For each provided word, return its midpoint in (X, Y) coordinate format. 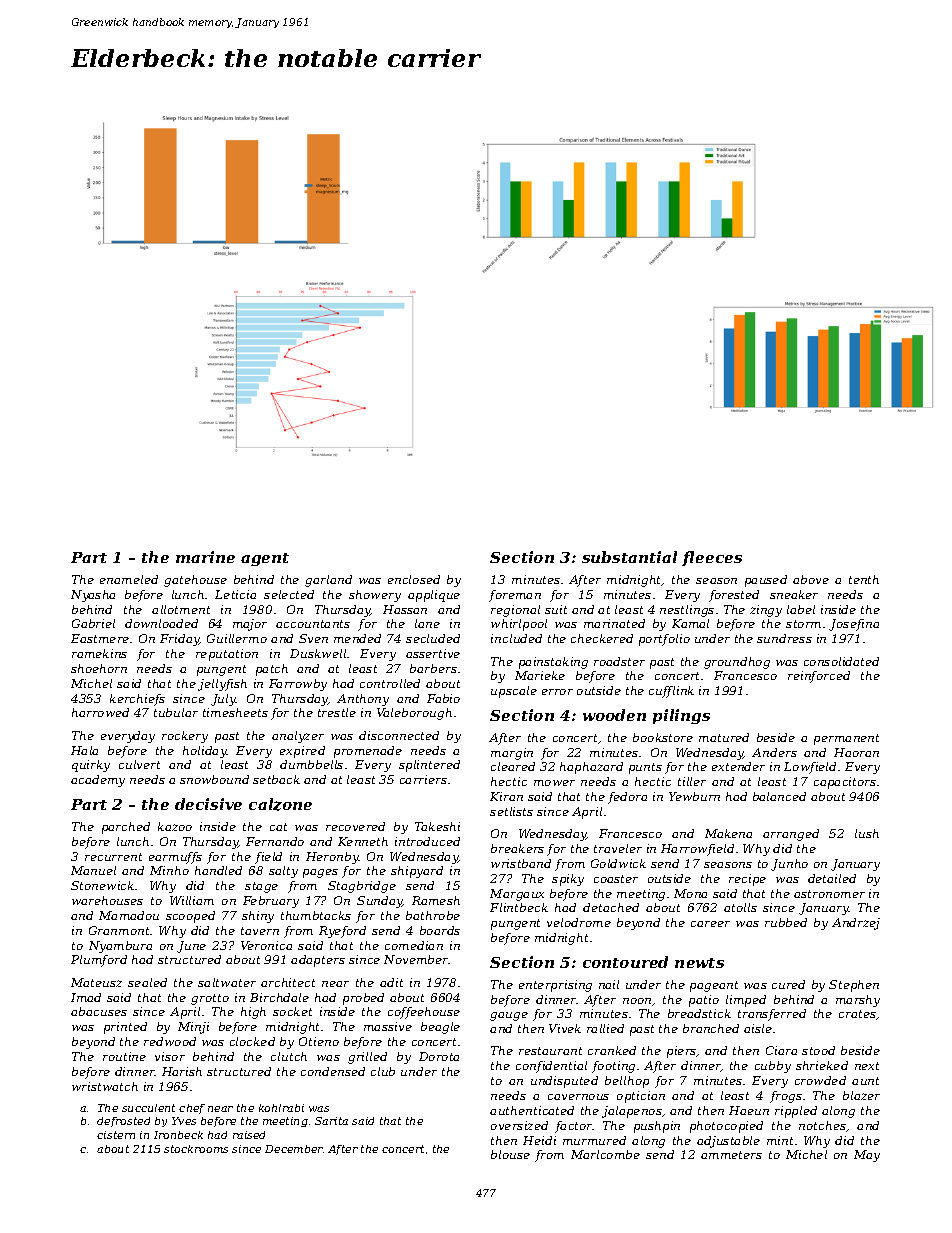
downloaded (161, 623)
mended (357, 638)
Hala (84, 750)
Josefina (854, 625)
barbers (433, 668)
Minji (193, 1028)
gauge (509, 1016)
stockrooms (196, 1149)
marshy (858, 1001)
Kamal (690, 623)
